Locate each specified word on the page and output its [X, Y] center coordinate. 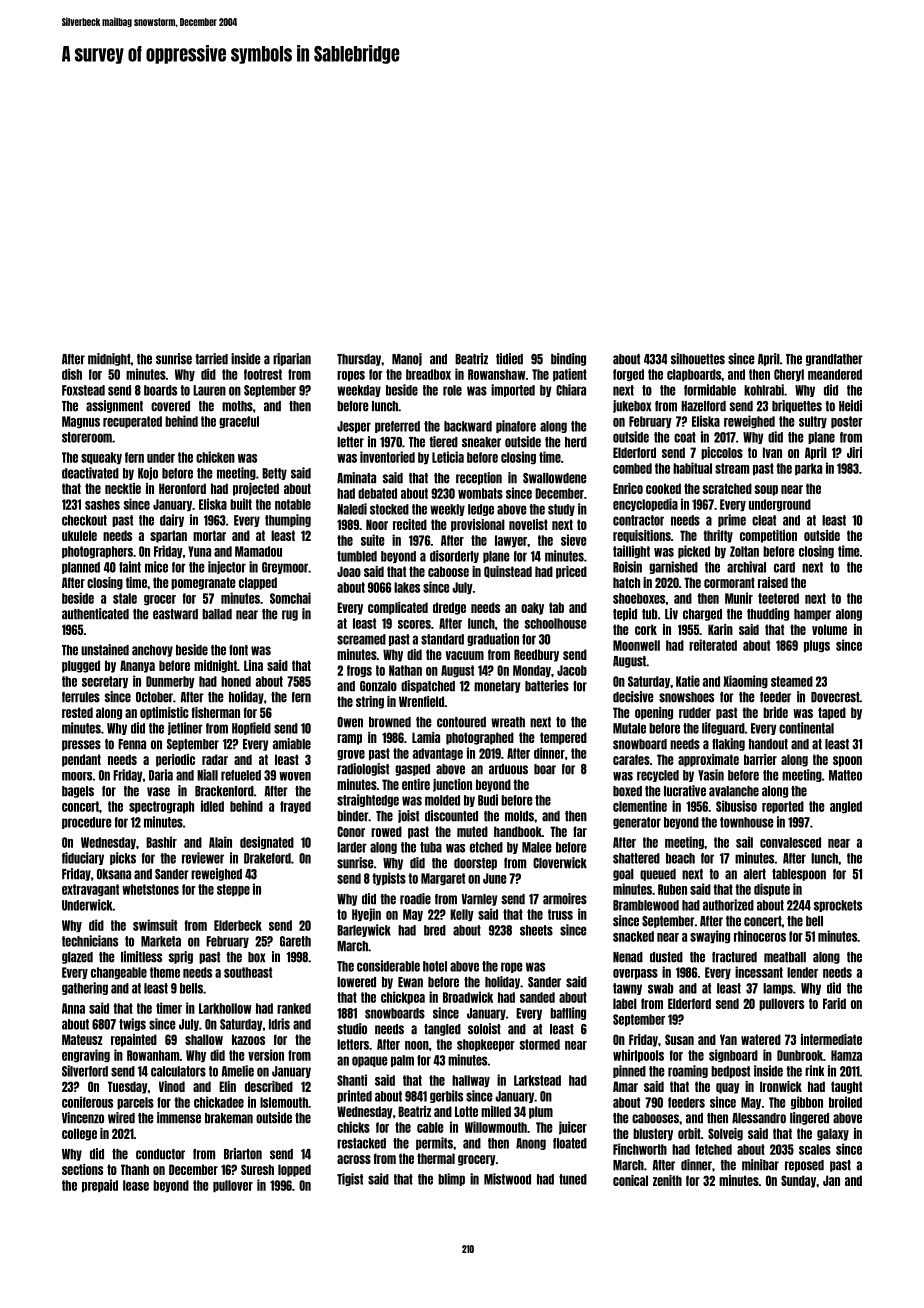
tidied [509, 359]
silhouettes [698, 359]
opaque [370, 1061]
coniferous [87, 1102]
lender [802, 972]
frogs [359, 671]
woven [295, 776]
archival [746, 567]
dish [72, 374]
